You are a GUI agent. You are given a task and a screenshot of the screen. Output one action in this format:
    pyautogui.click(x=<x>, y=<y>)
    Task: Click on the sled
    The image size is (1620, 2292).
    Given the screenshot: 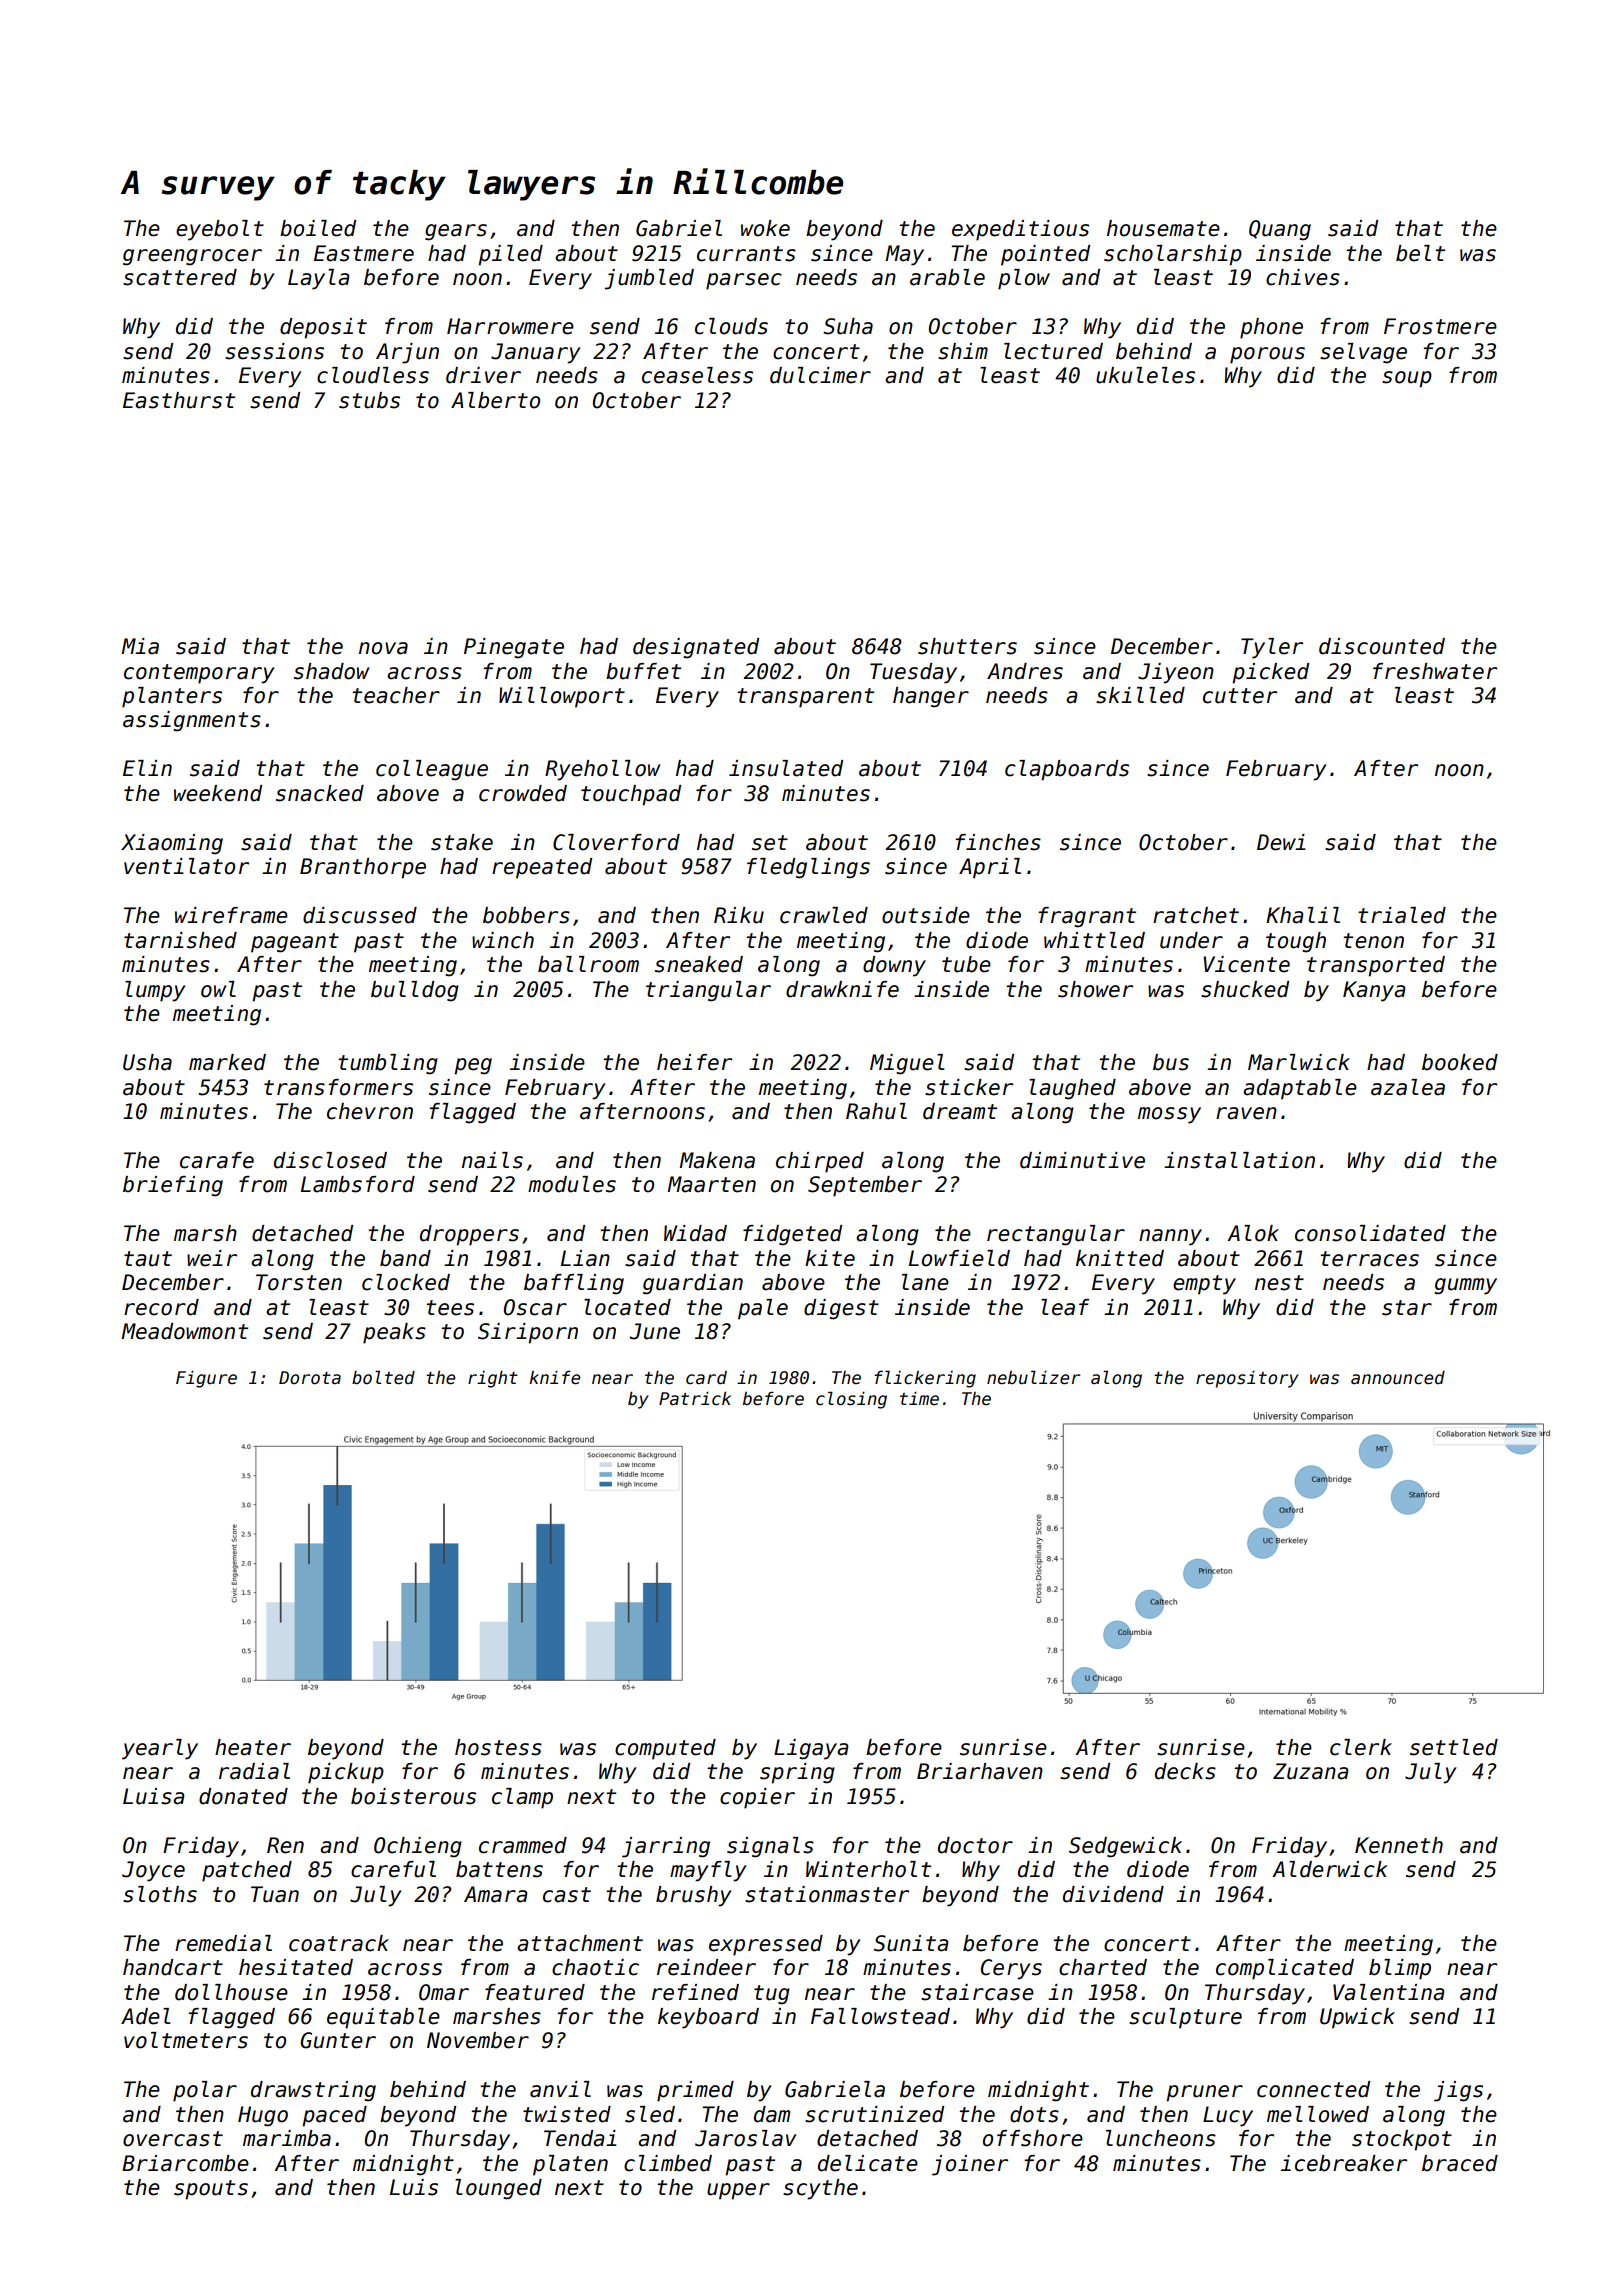 What is the action you would take?
    pyautogui.click(x=650, y=2114)
